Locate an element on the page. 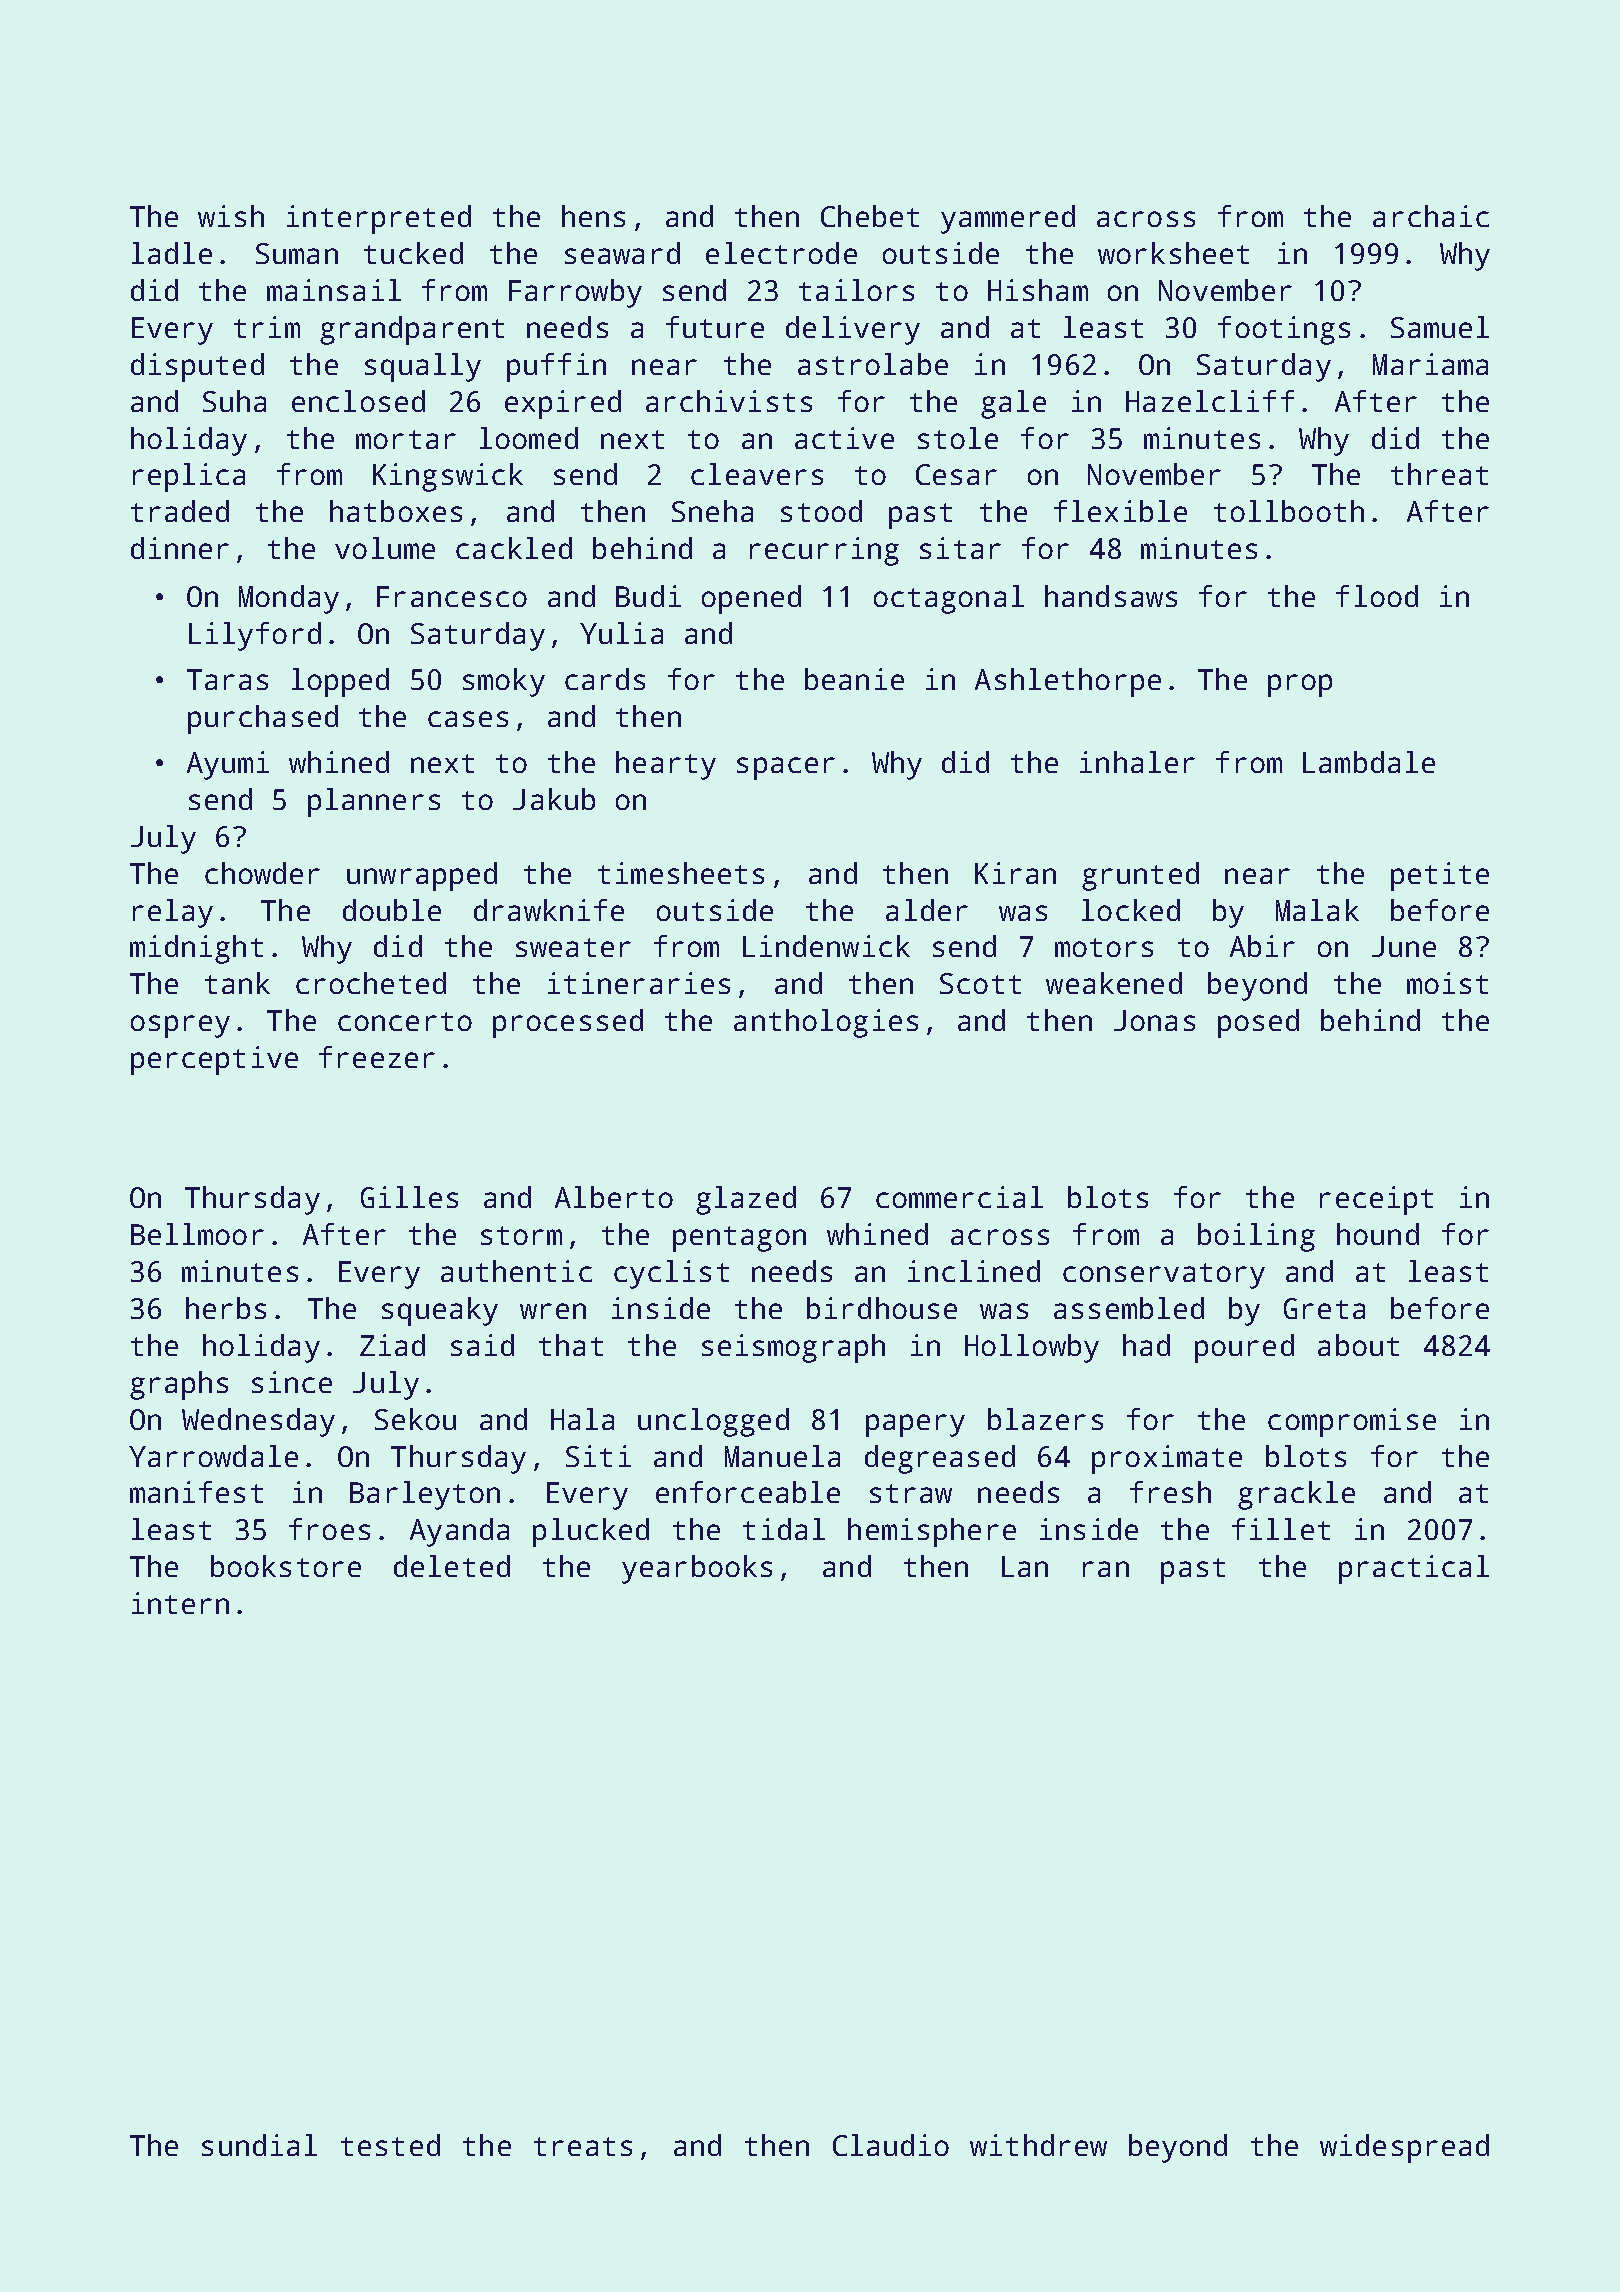 Image resolution: width=1620 pixels, height=2292 pixels. cleavers is located at coordinates (757, 474).
